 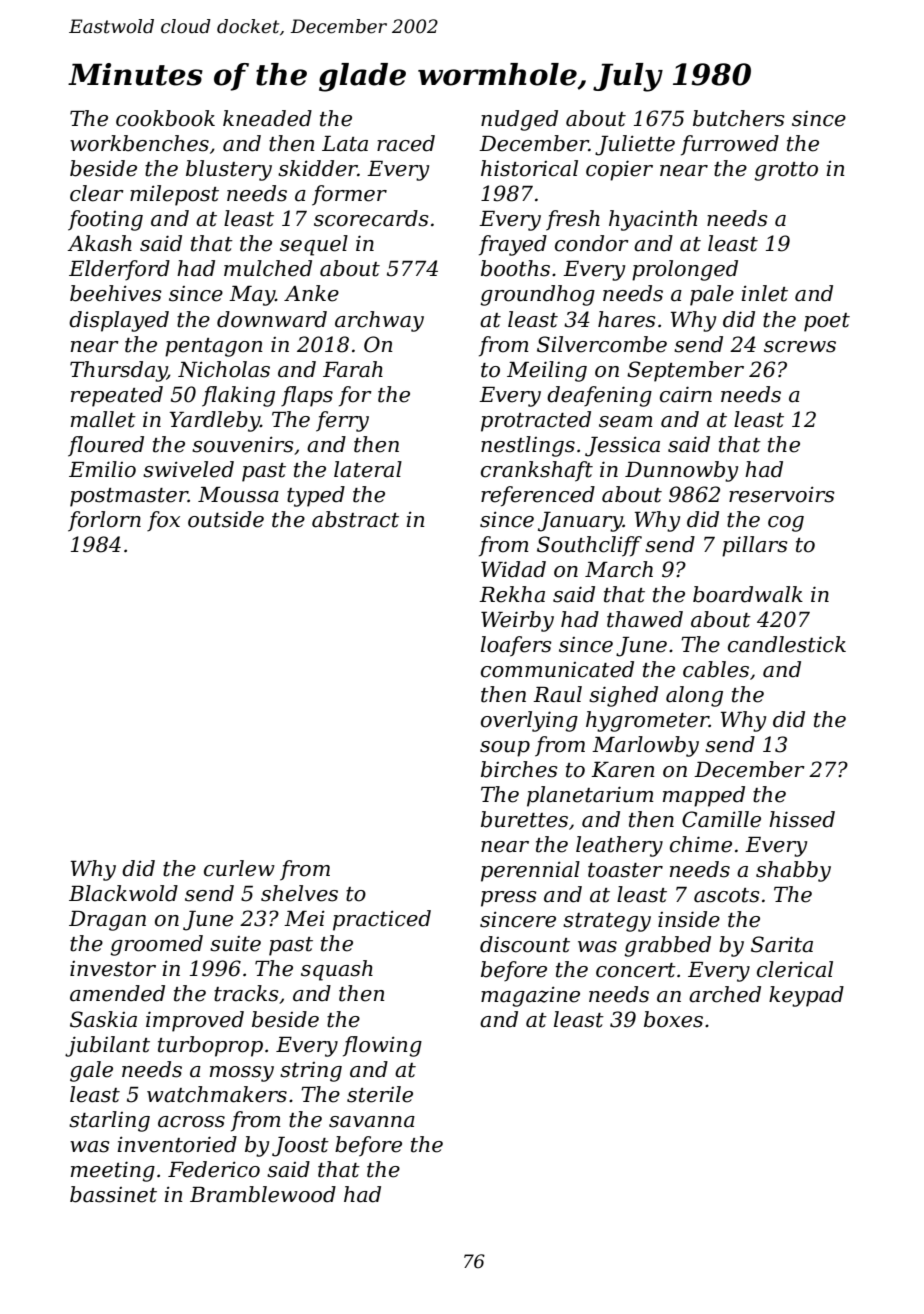 What do you see at coordinates (519, 120) in the page?
I see `nudged` at bounding box center [519, 120].
